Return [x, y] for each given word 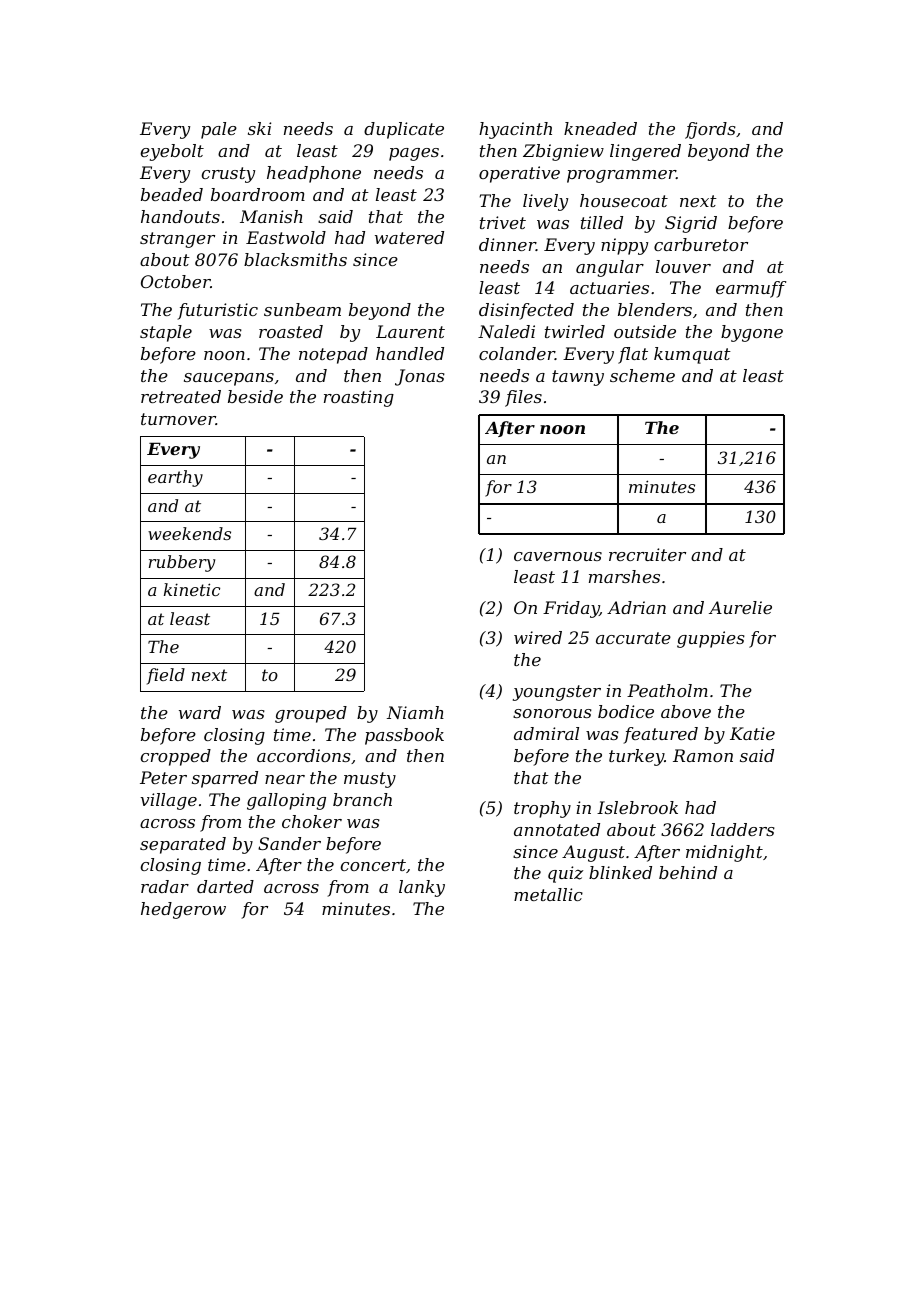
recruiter [647, 554]
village [169, 801]
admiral [546, 733]
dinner [507, 244]
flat [633, 355]
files [523, 398]
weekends [189, 533]
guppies [711, 639]
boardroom [258, 194]
